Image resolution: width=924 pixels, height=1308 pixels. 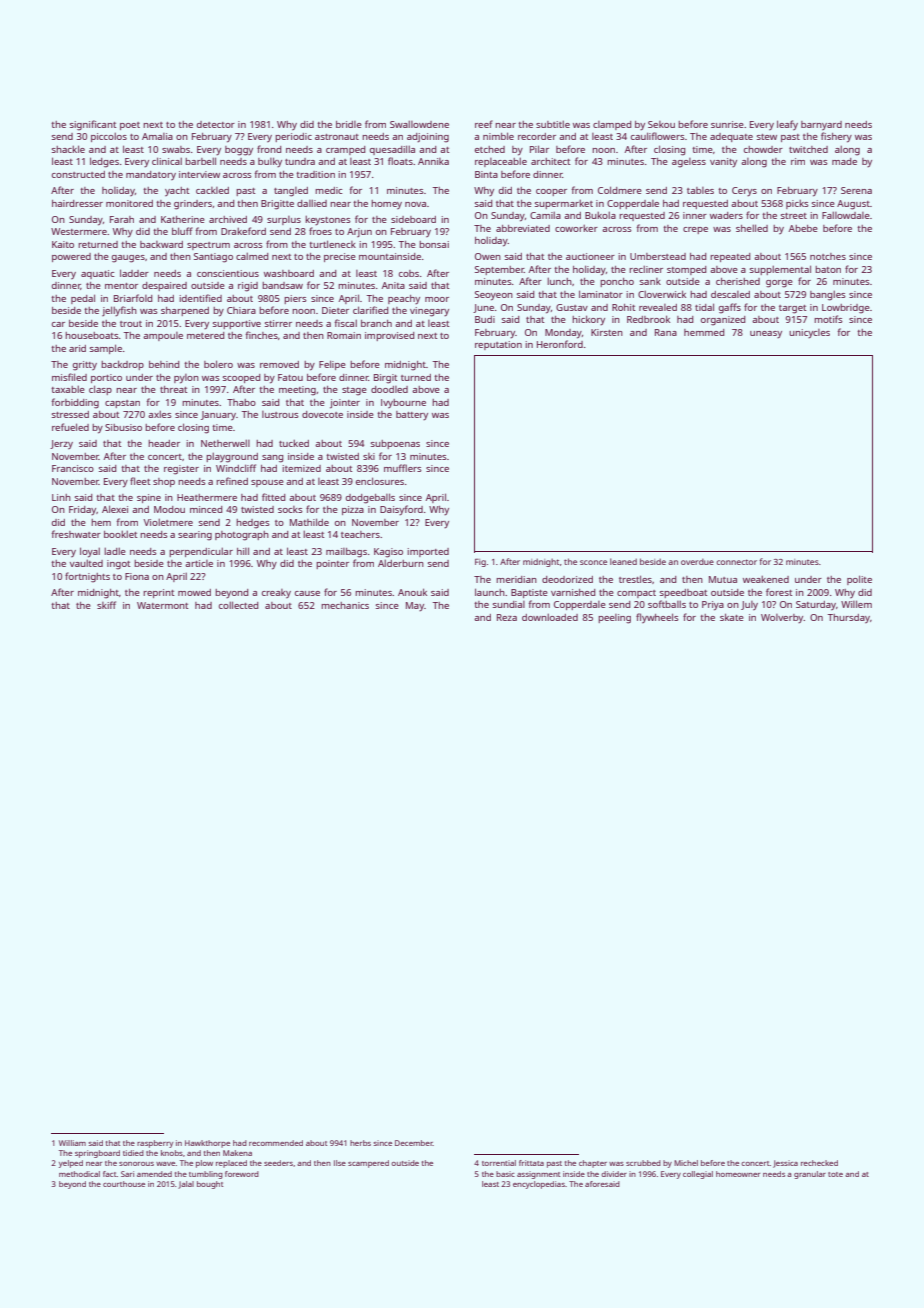 I want to click on minced, so click(x=206, y=509).
